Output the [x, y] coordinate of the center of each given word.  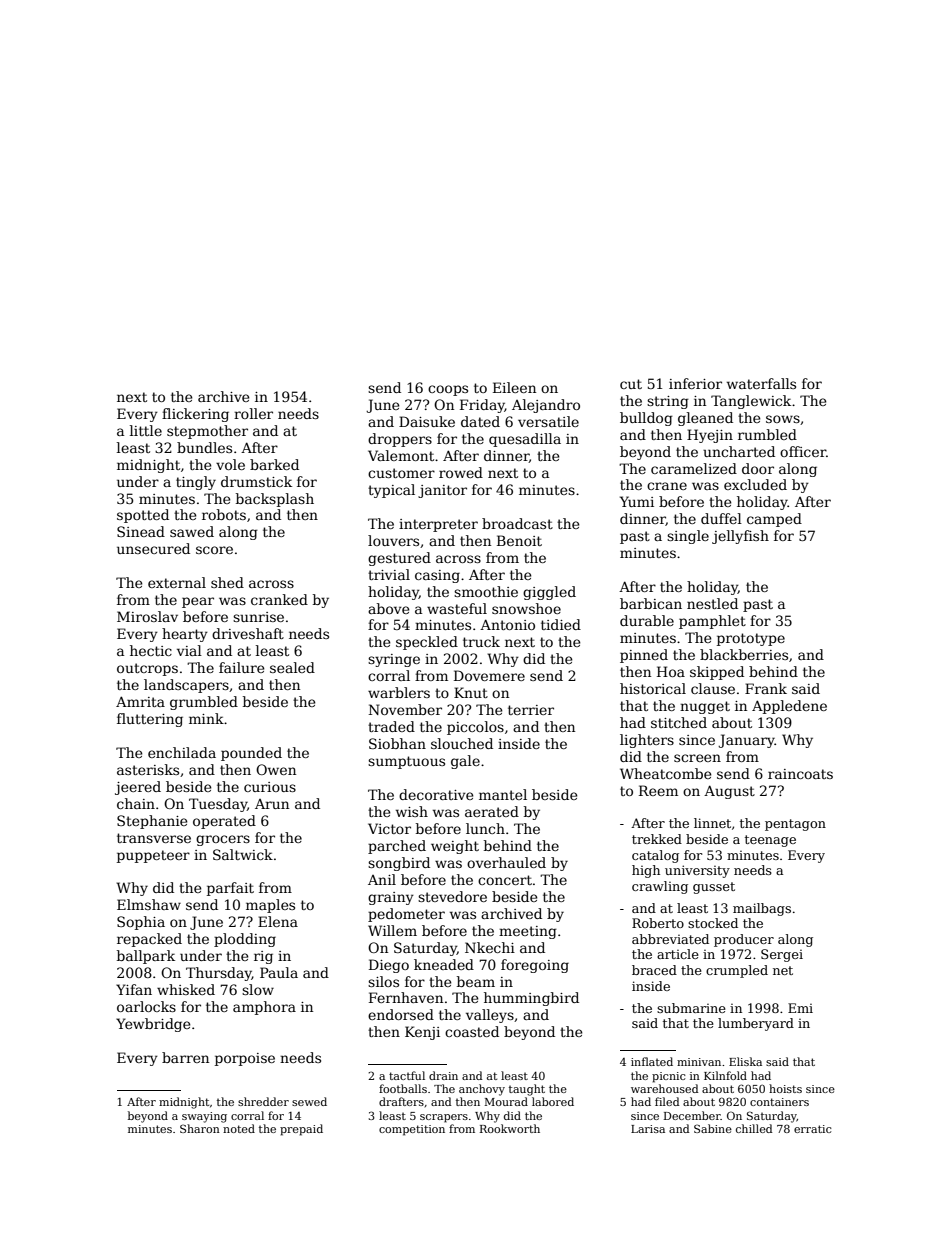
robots [224, 514]
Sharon [200, 1128]
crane [667, 486]
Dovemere [489, 675]
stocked [713, 923]
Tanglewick [751, 402]
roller [253, 413]
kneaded [444, 964]
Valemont [401, 455]
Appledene [789, 707]
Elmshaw [149, 904]
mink [206, 718]
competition [412, 1130]
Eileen [514, 387]
